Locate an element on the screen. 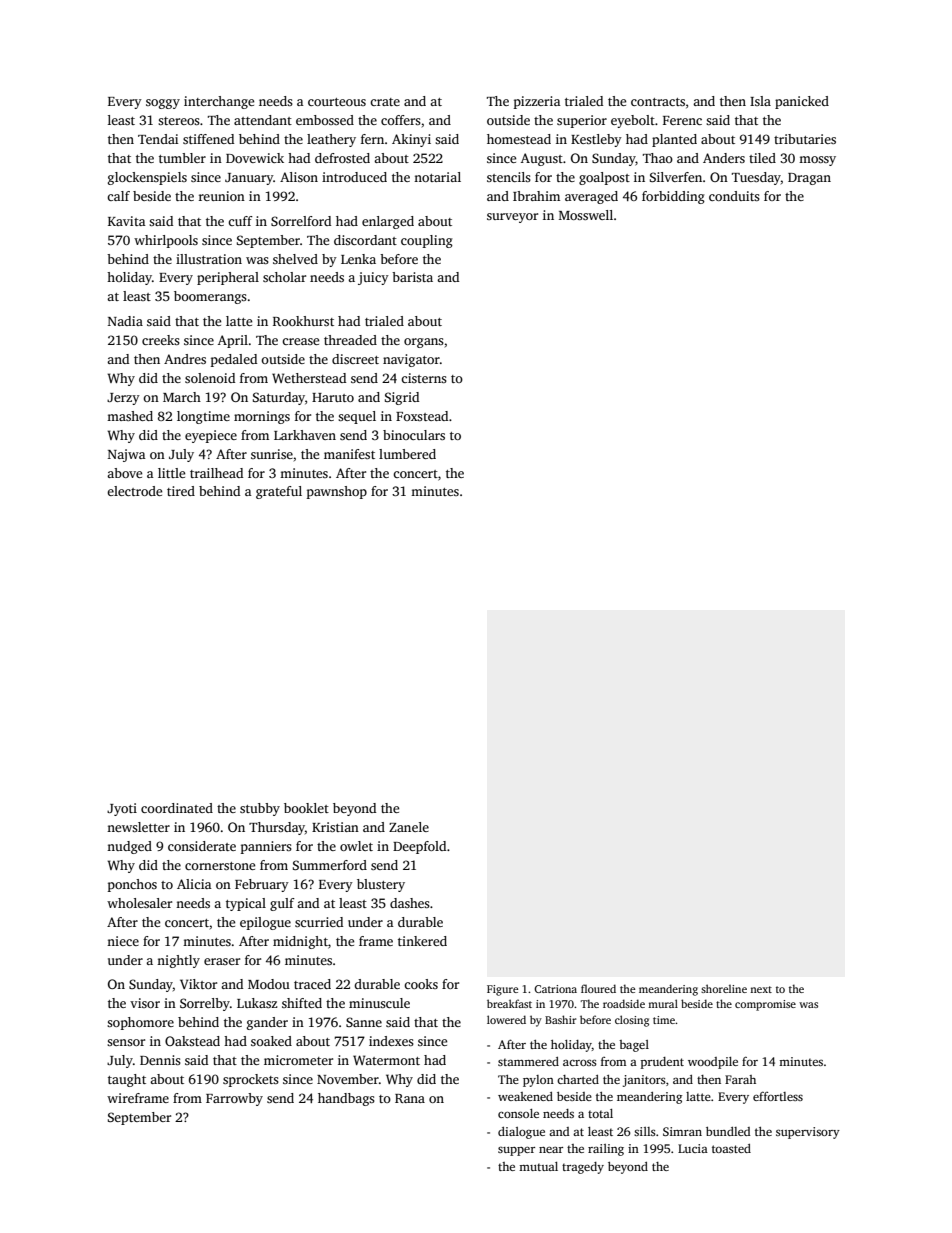 Image resolution: width=952 pixels, height=1233 pixels. contracts is located at coordinates (658, 102).
